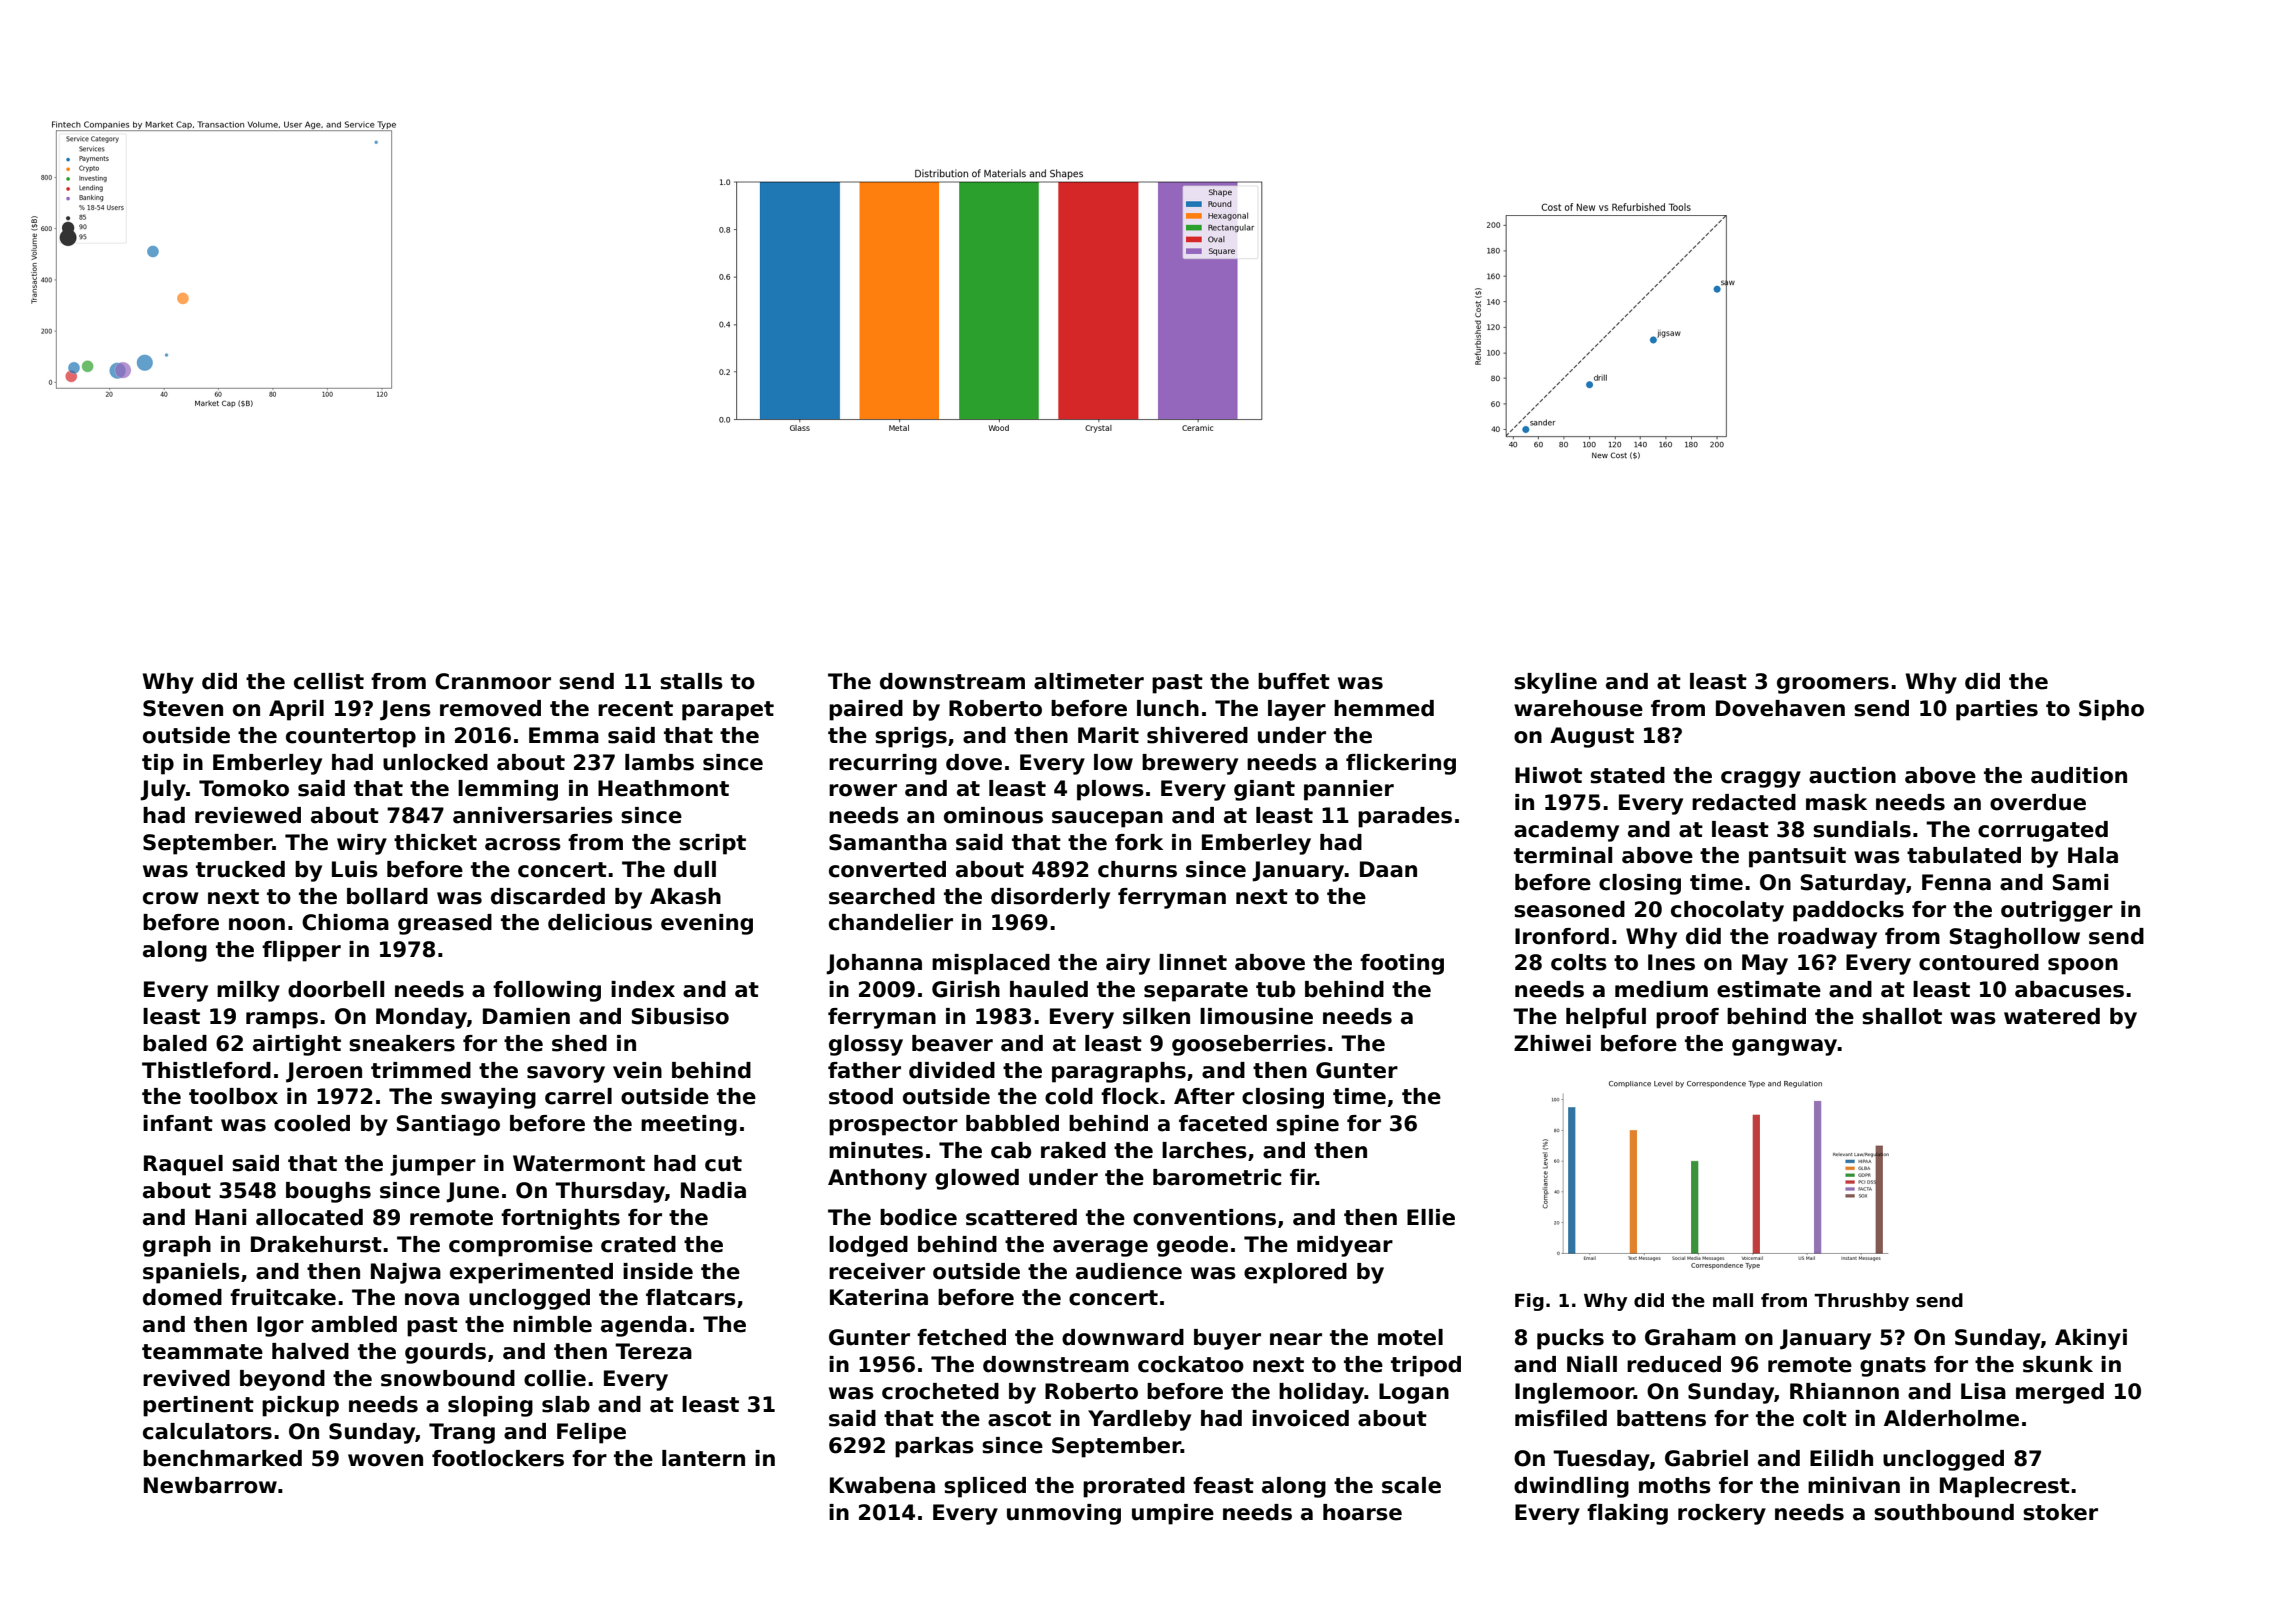 Image resolution: width=2292 pixels, height=1620 pixels. Describe the element at coordinates (210, 1485) in the screenshot. I see `Newbarrow` at that location.
